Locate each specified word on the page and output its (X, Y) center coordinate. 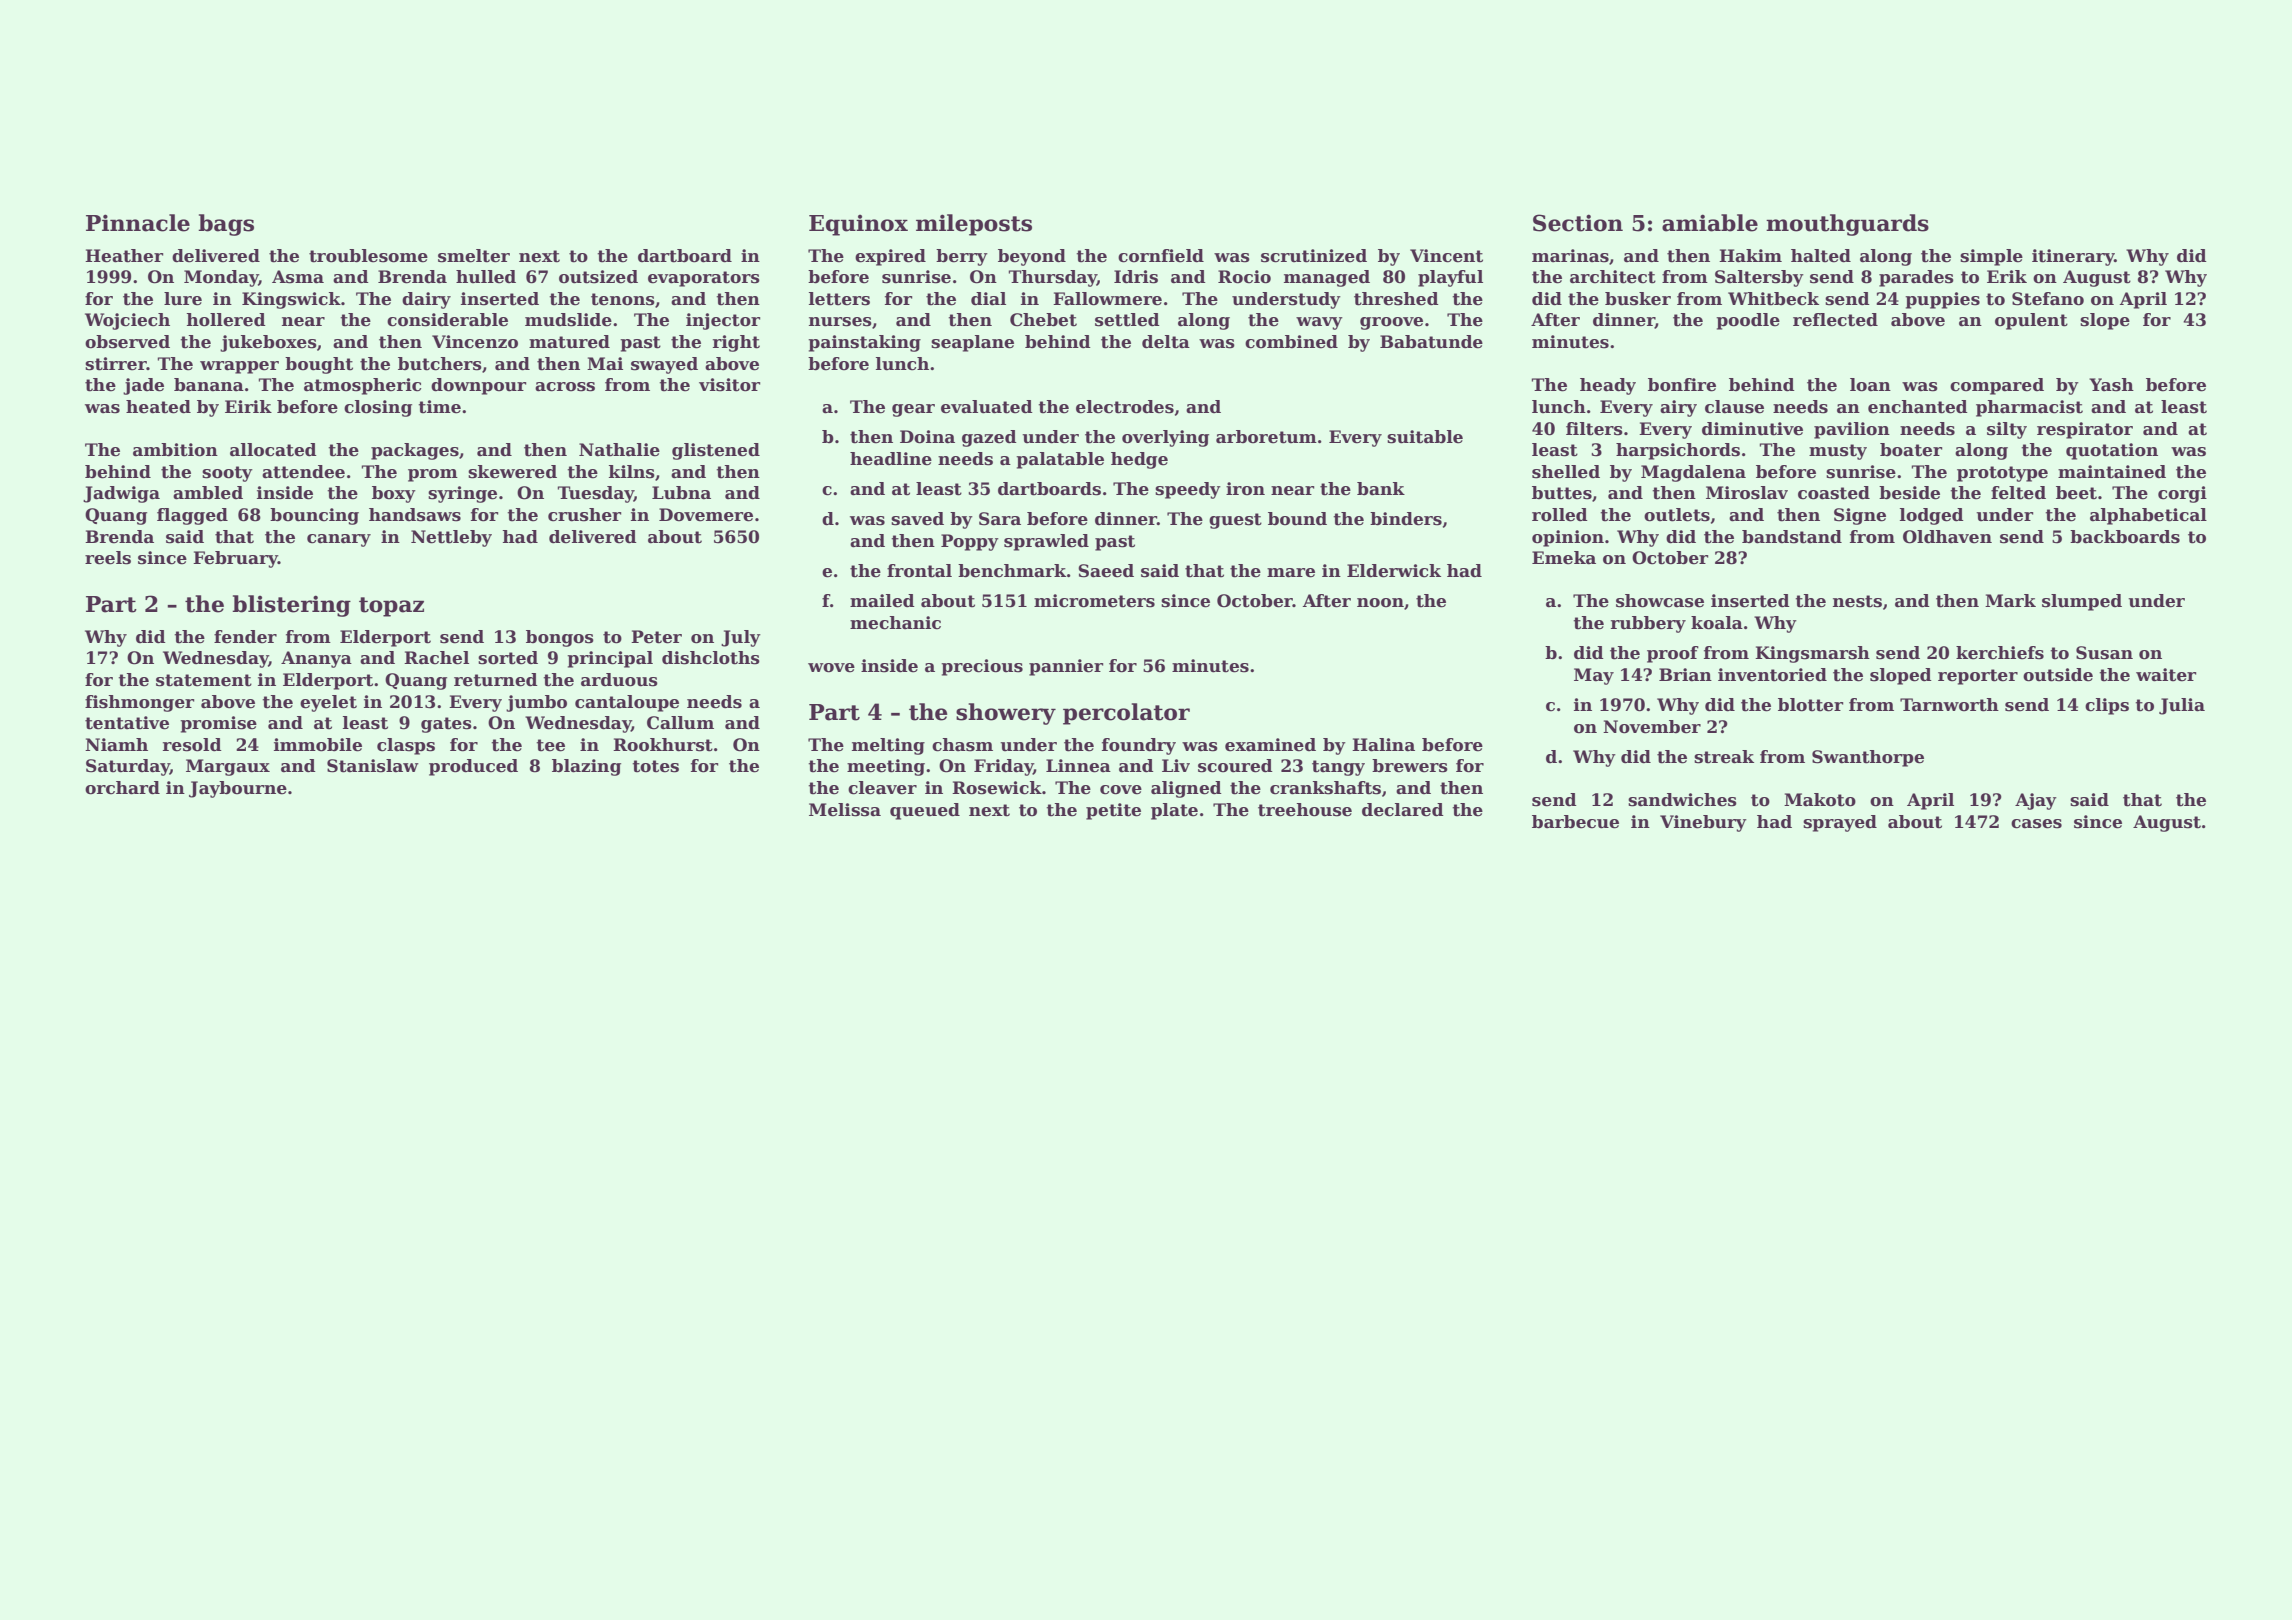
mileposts (974, 225)
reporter (1978, 677)
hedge (1139, 460)
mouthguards (1847, 225)
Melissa (845, 810)
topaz (391, 607)
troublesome (368, 256)
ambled (208, 493)
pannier (1066, 667)
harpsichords (1678, 451)
